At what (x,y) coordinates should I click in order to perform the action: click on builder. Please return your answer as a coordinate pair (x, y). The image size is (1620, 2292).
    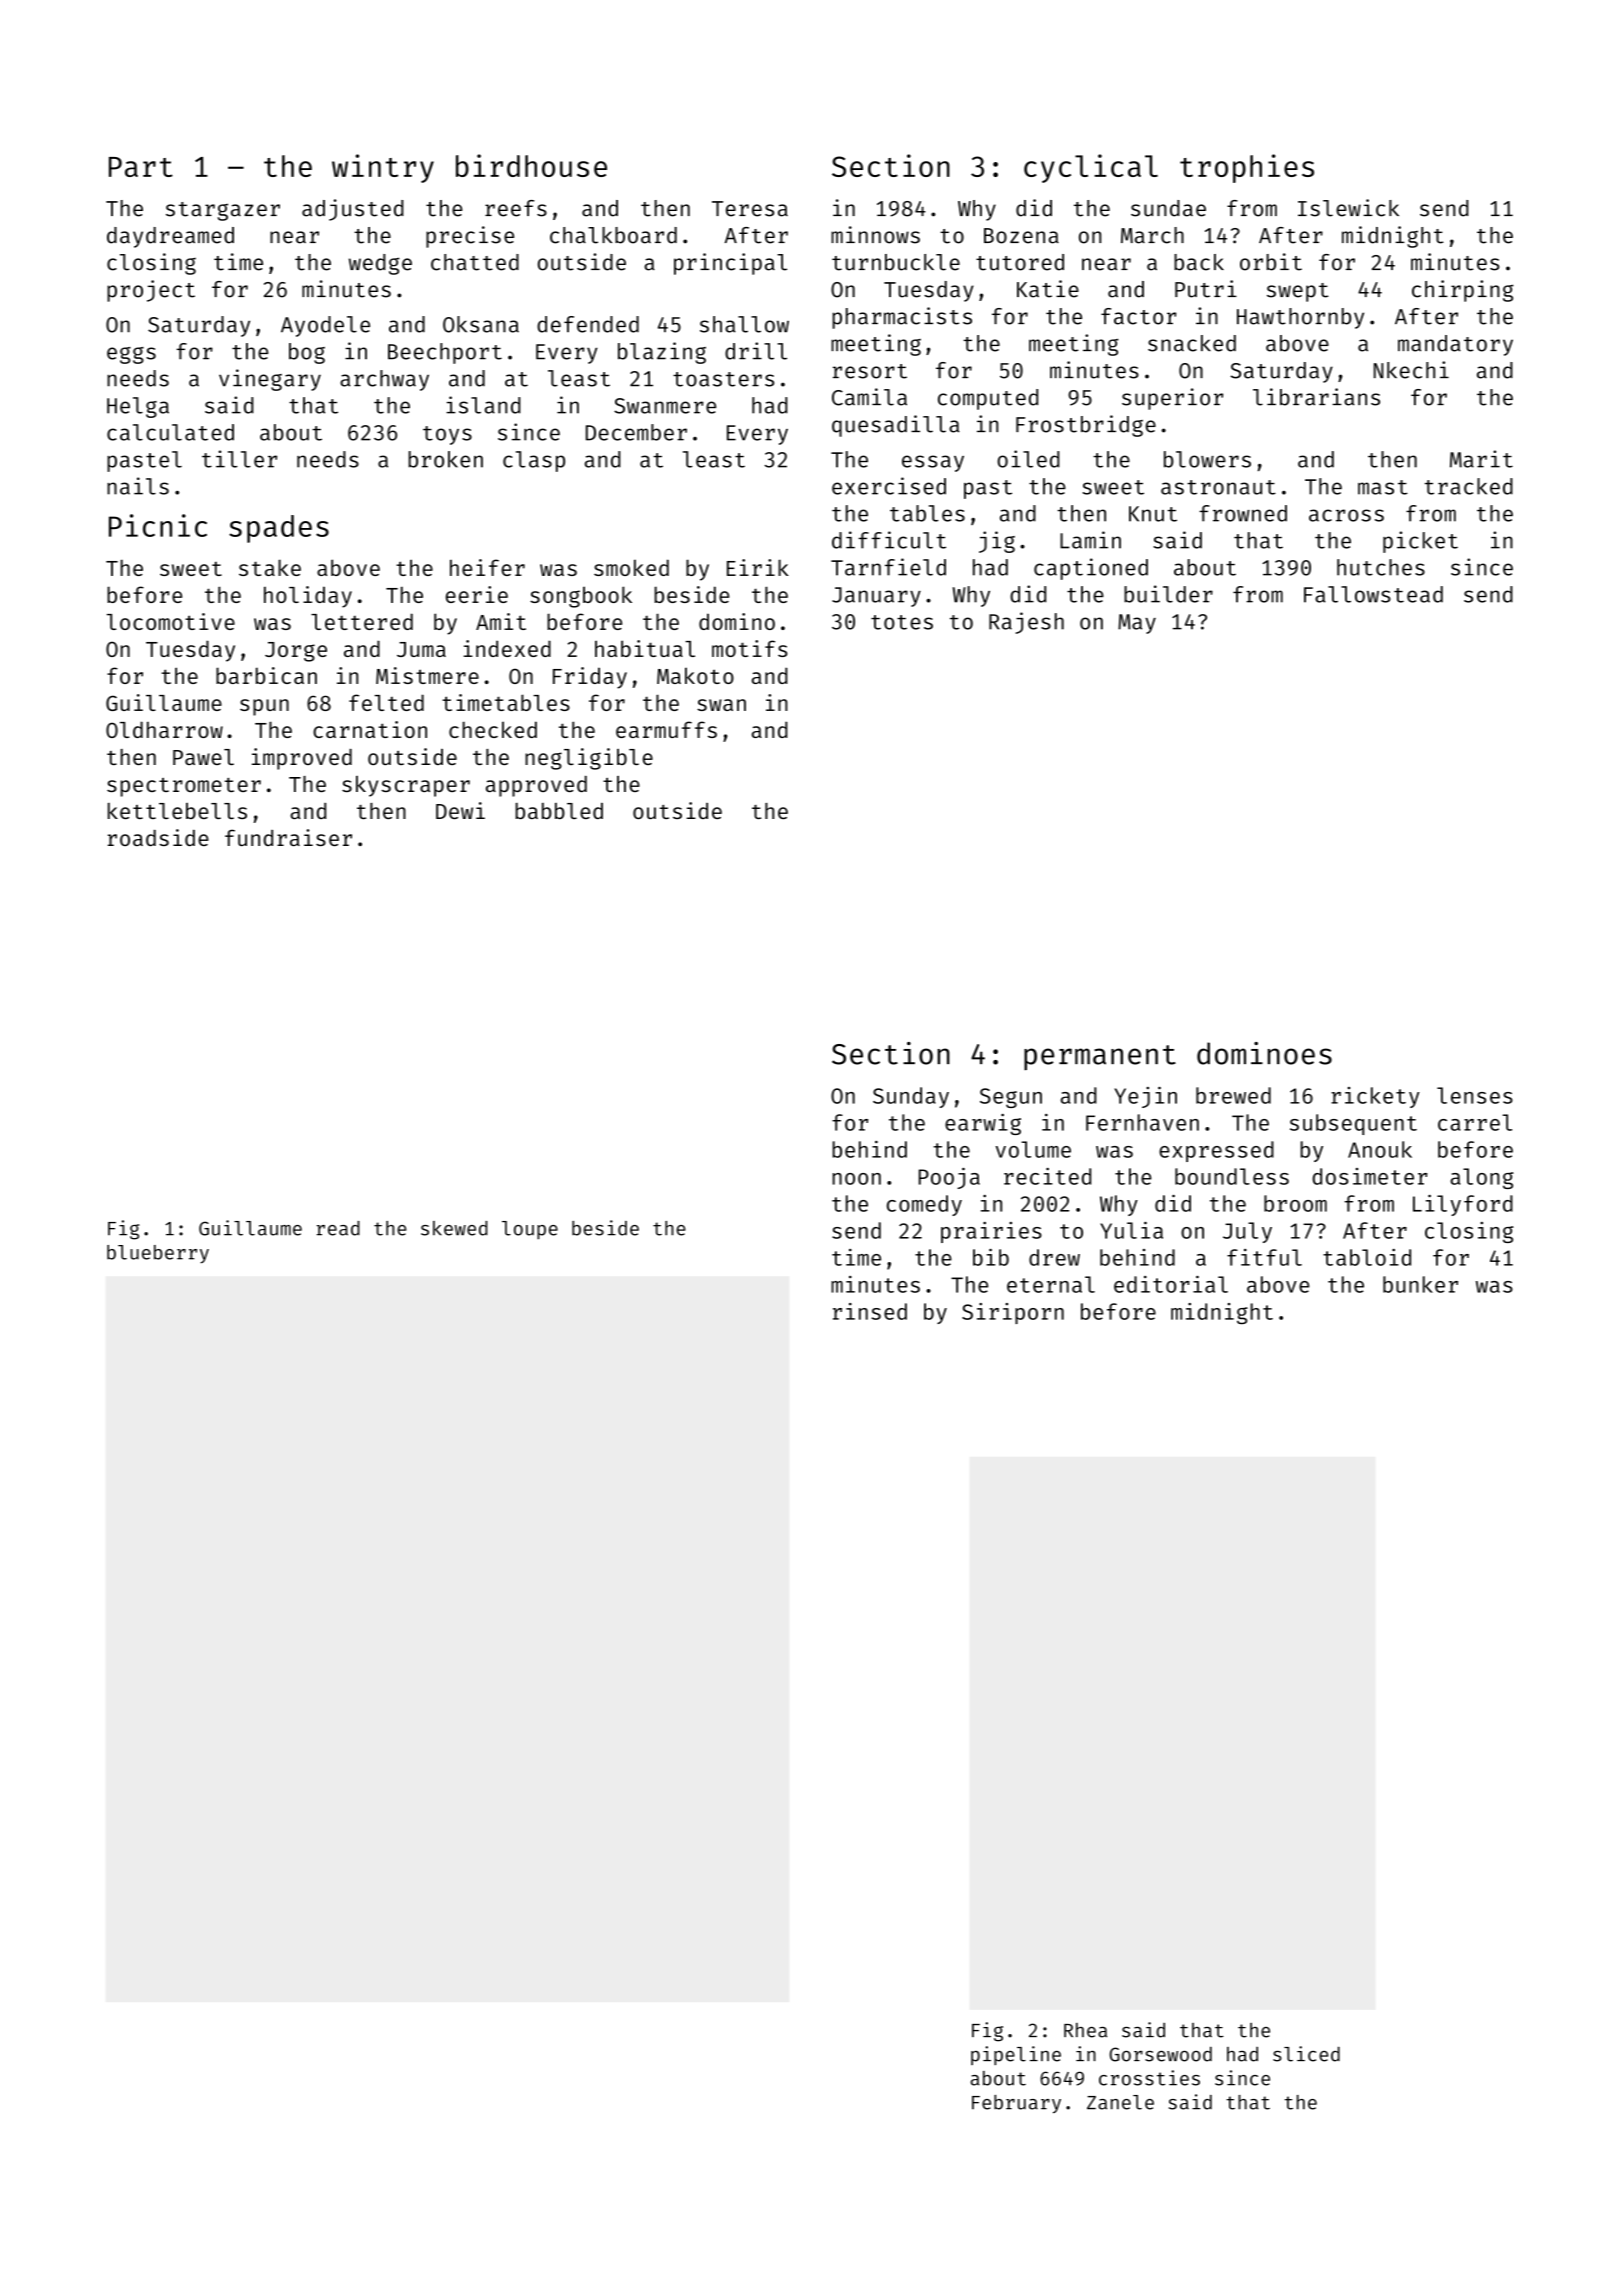
    Looking at the image, I should click on (1168, 594).
